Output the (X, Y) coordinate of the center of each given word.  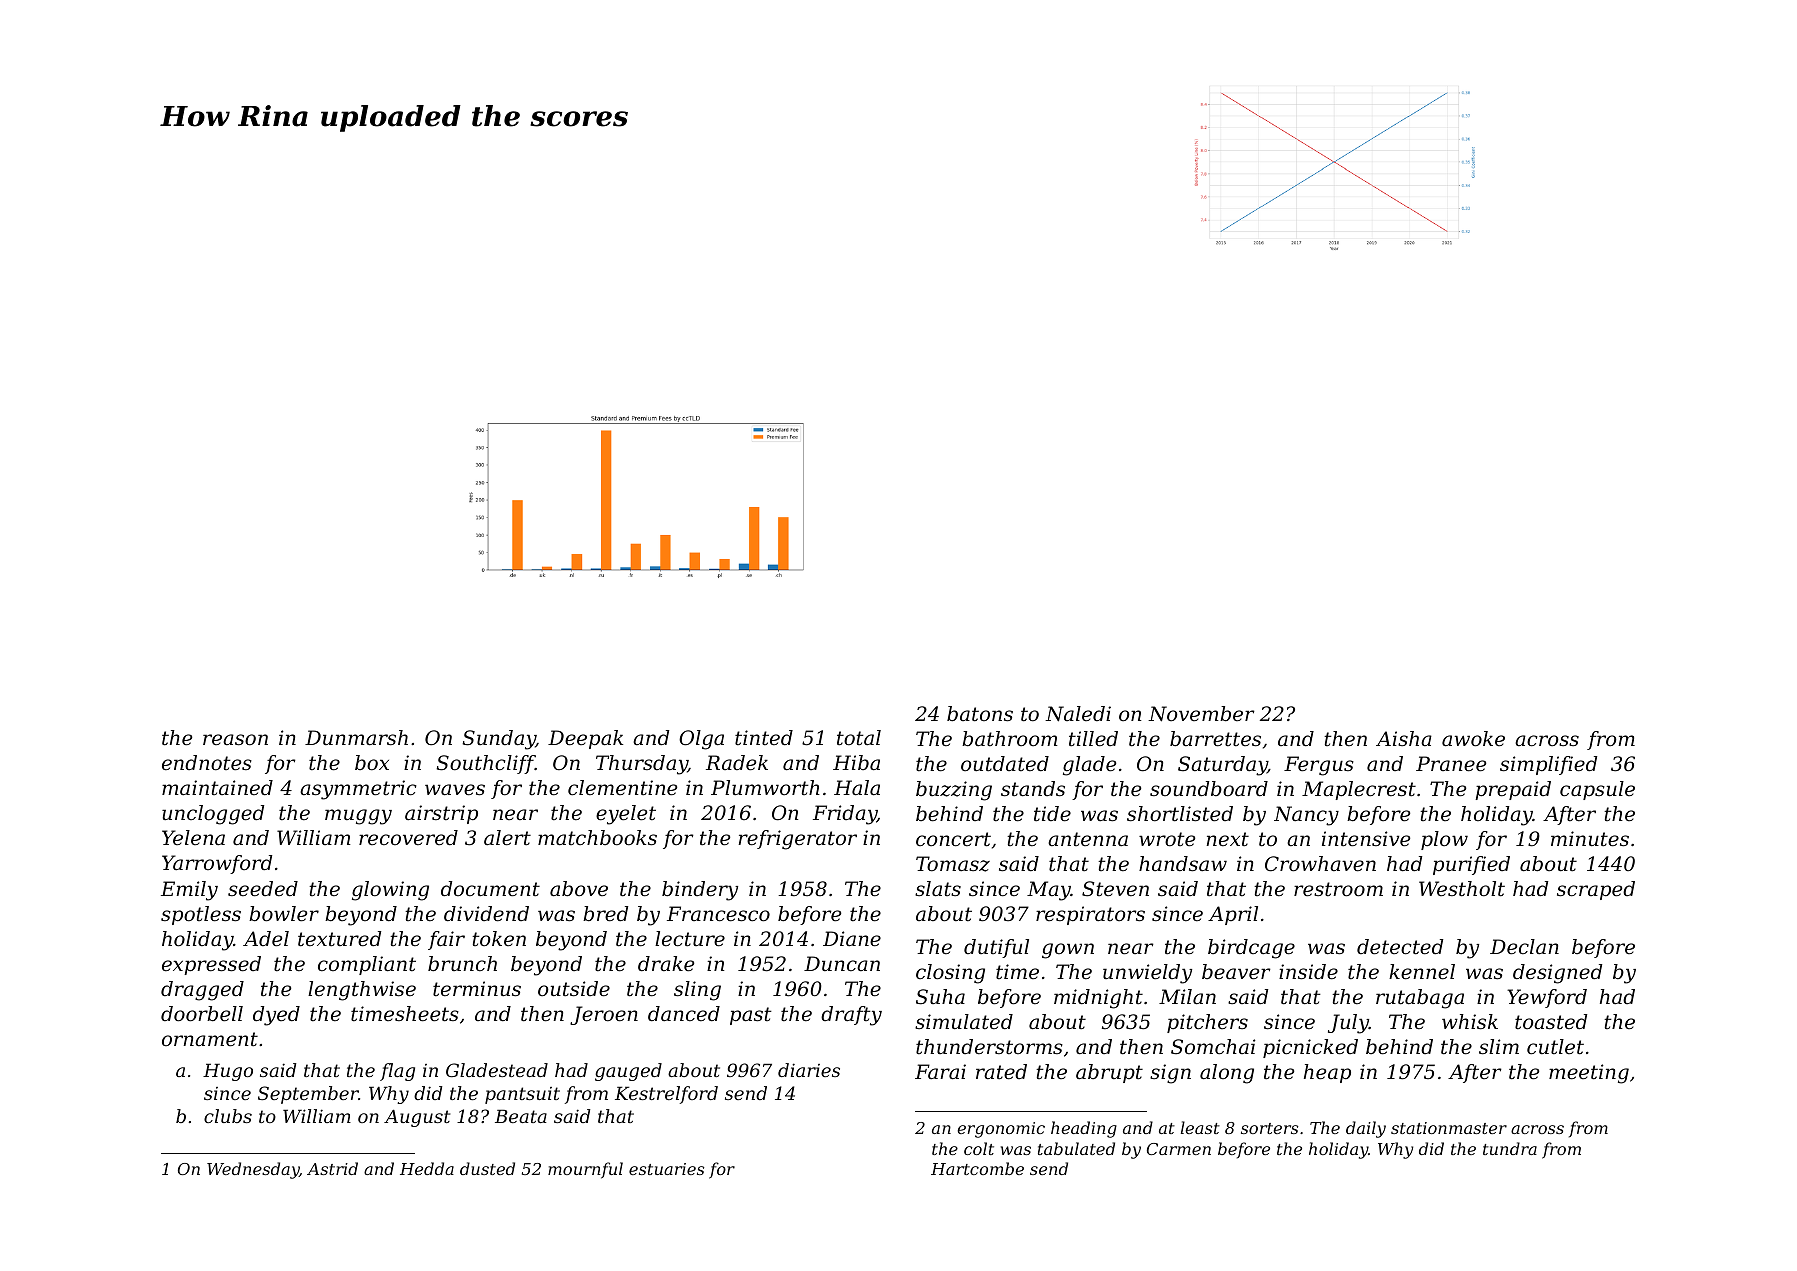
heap (1327, 1073)
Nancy (1306, 816)
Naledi (1078, 714)
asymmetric (358, 790)
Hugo (228, 1072)
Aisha (1404, 738)
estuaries (666, 1169)
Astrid (332, 1168)
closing (950, 974)
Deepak (585, 739)
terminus (477, 989)
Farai (940, 1072)
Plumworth (765, 788)
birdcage (1251, 949)
